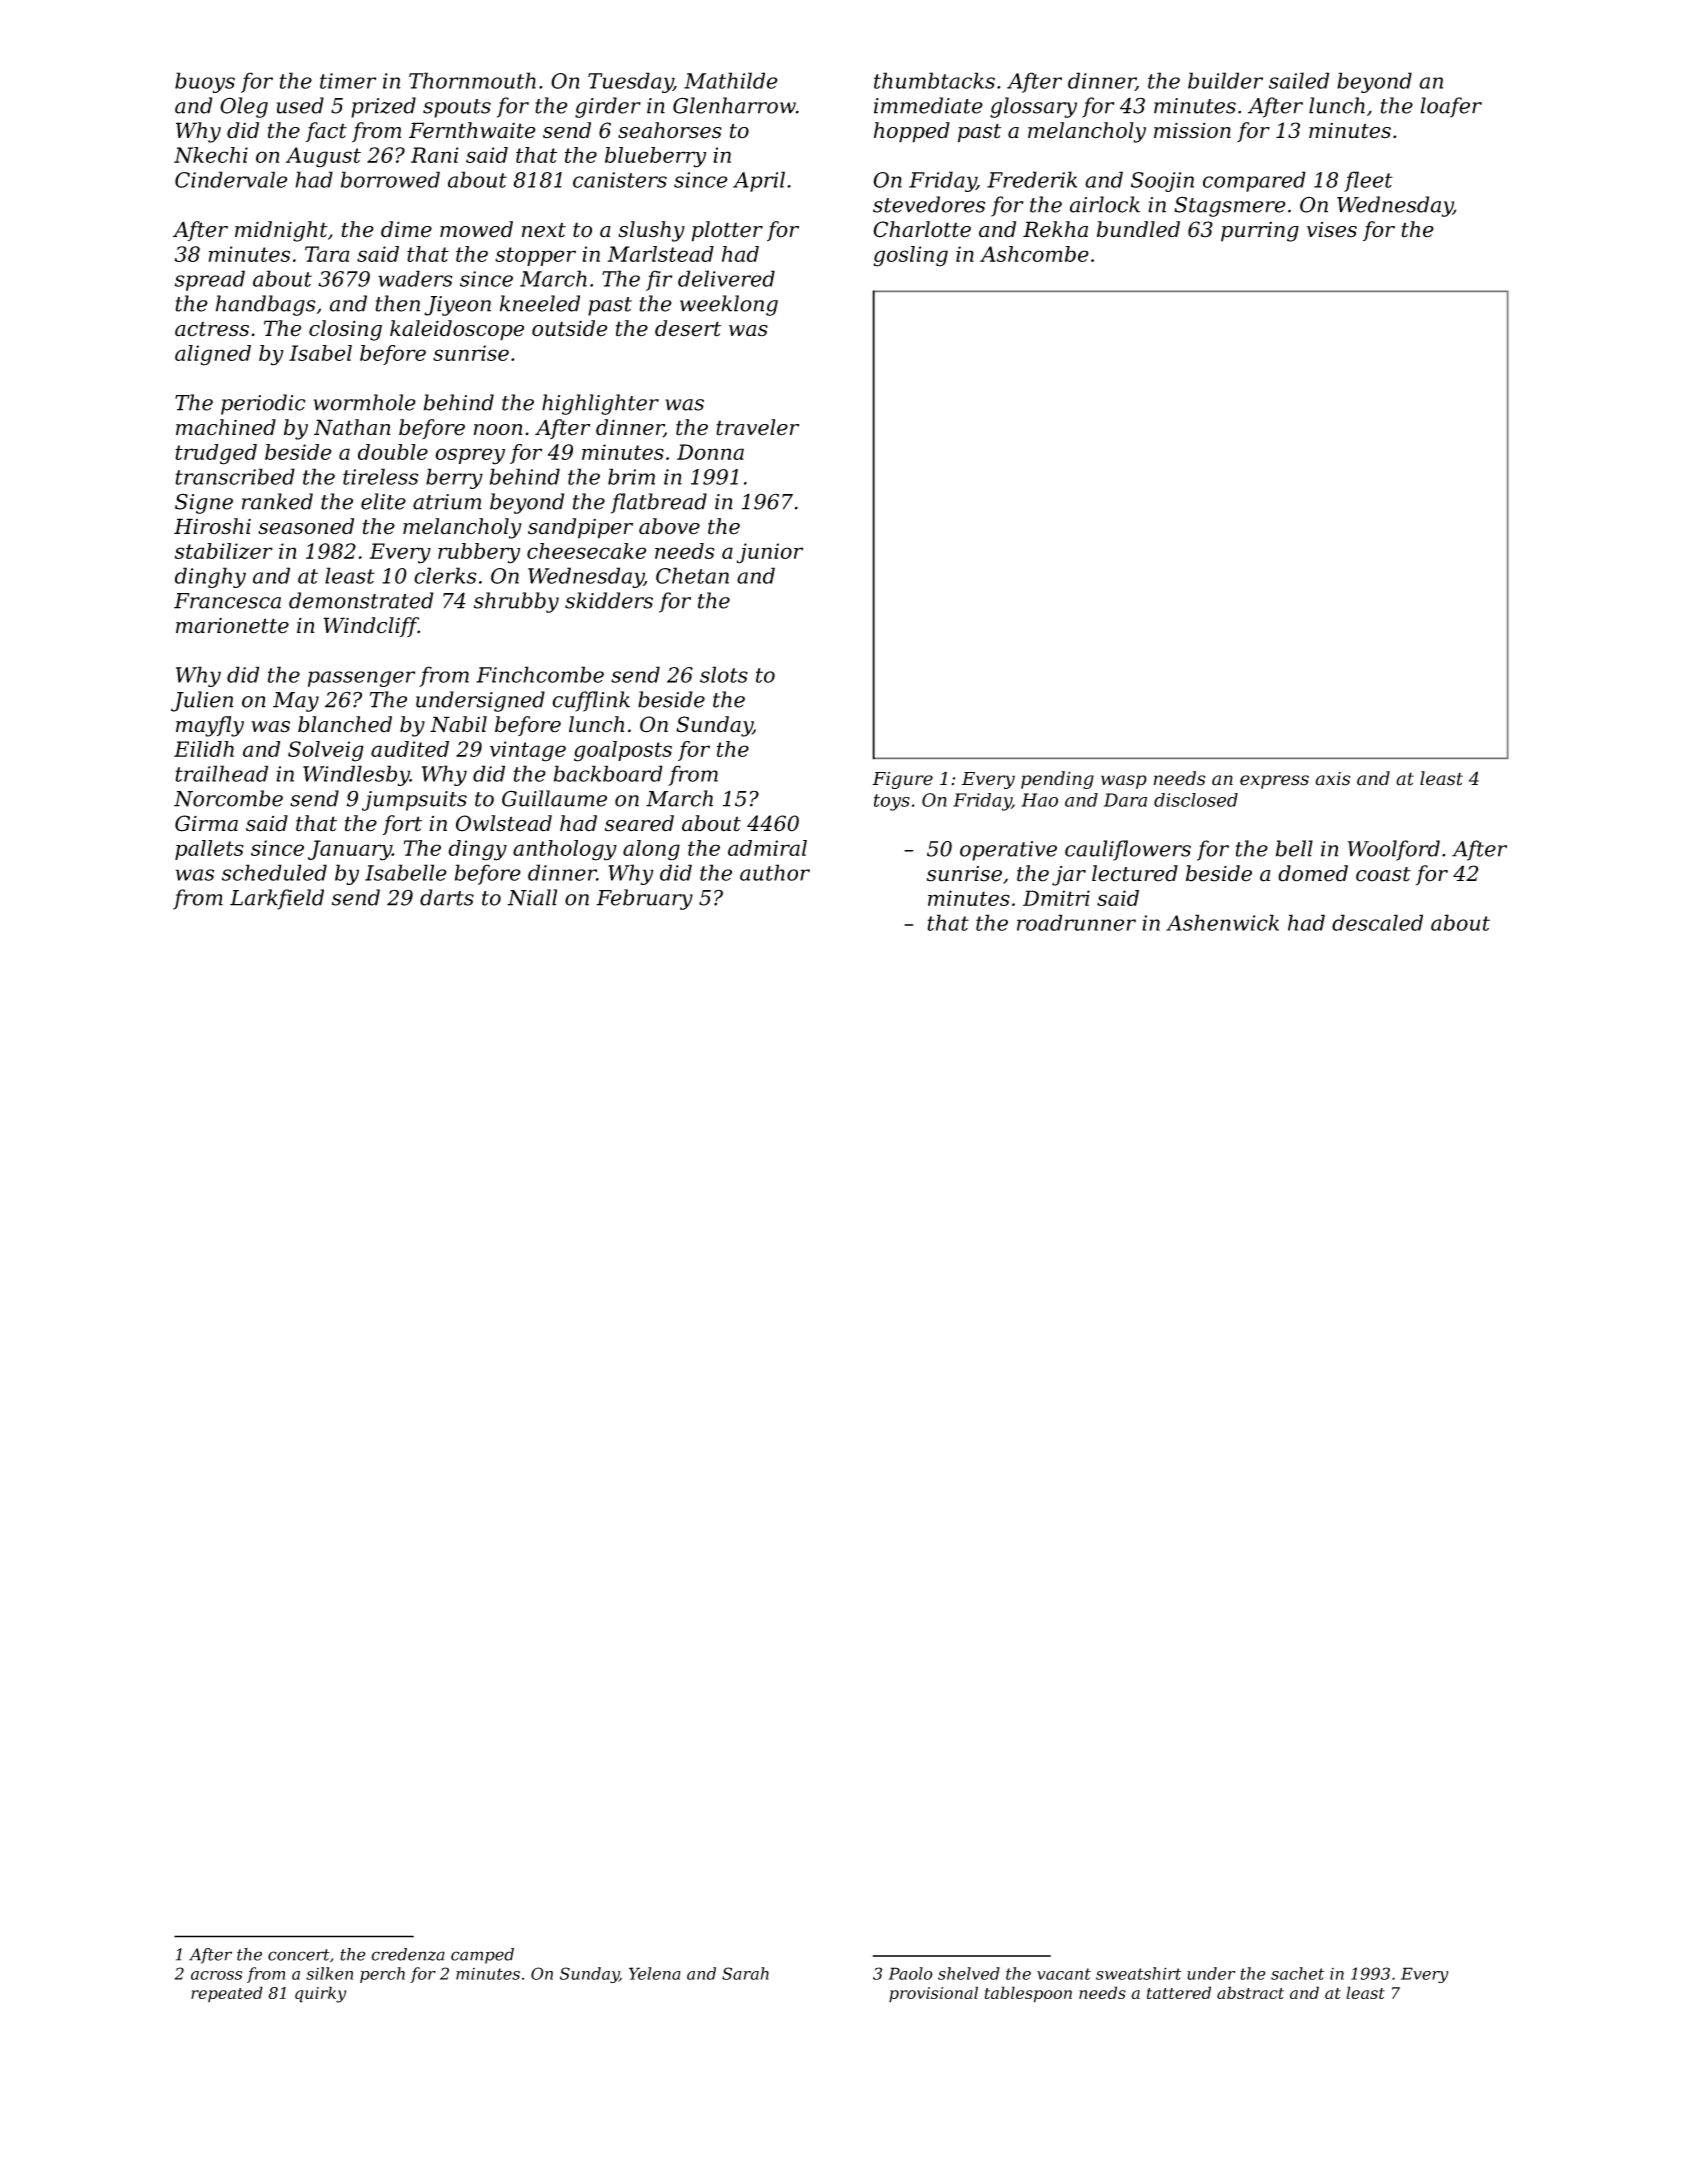 The image size is (1683, 2178). What do you see at coordinates (1451, 107) in the screenshot?
I see `loafer` at bounding box center [1451, 107].
